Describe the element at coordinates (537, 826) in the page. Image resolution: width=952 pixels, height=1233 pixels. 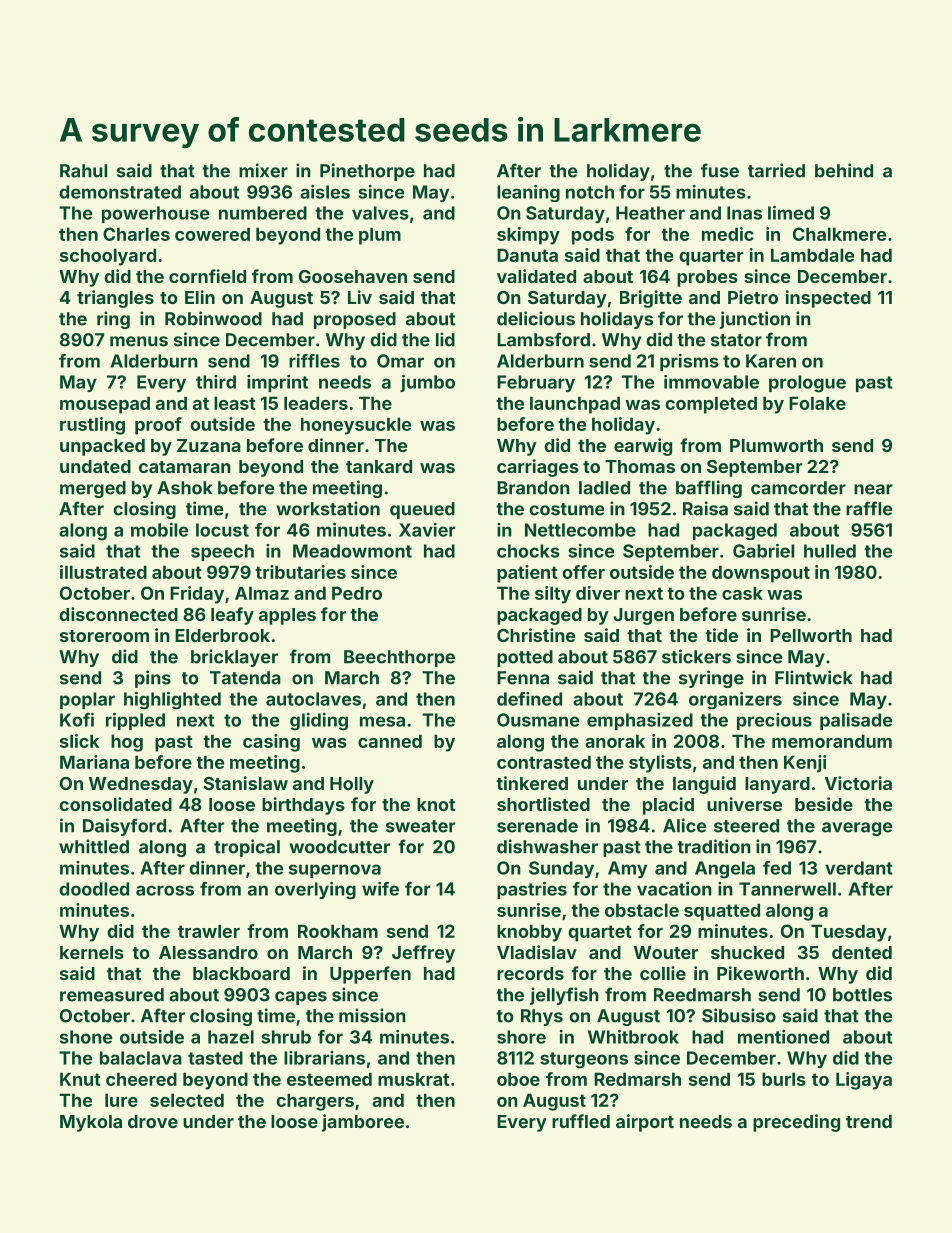
I see `serenade` at that location.
